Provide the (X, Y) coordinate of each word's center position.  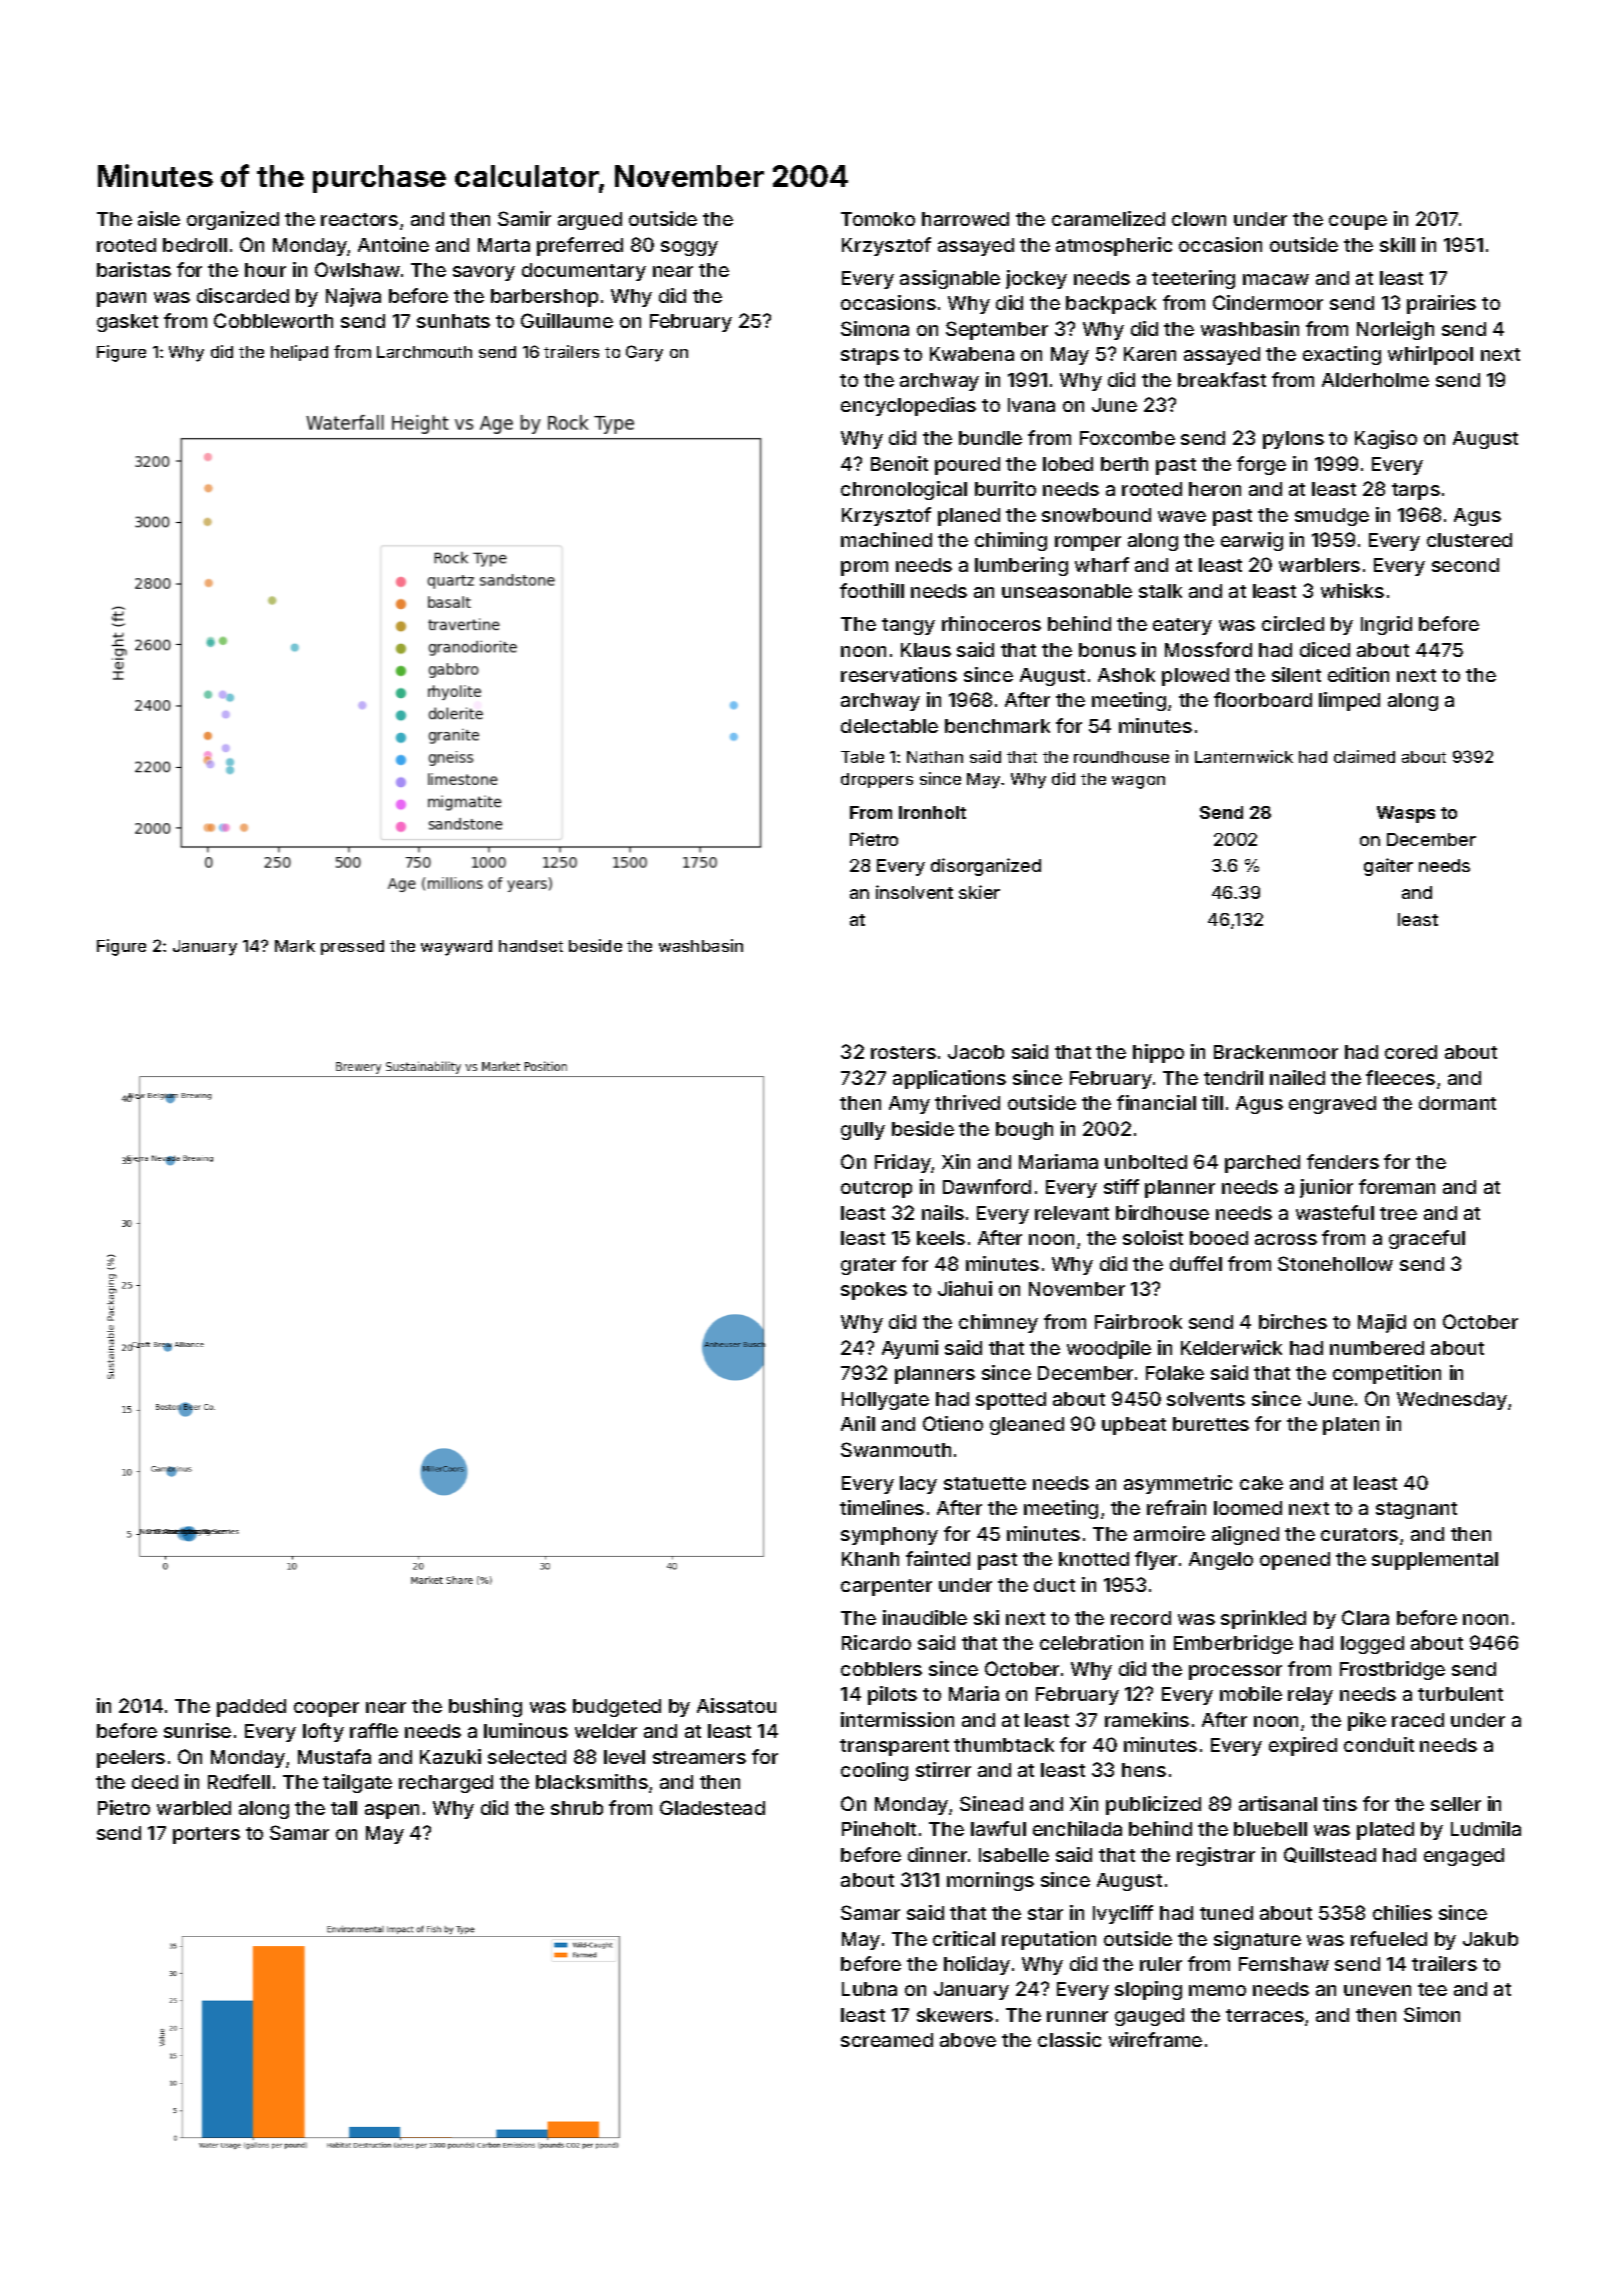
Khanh (870, 1559)
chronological (904, 490)
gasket (127, 323)
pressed (352, 947)
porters (206, 1835)
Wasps (1406, 814)
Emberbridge (1233, 1644)
